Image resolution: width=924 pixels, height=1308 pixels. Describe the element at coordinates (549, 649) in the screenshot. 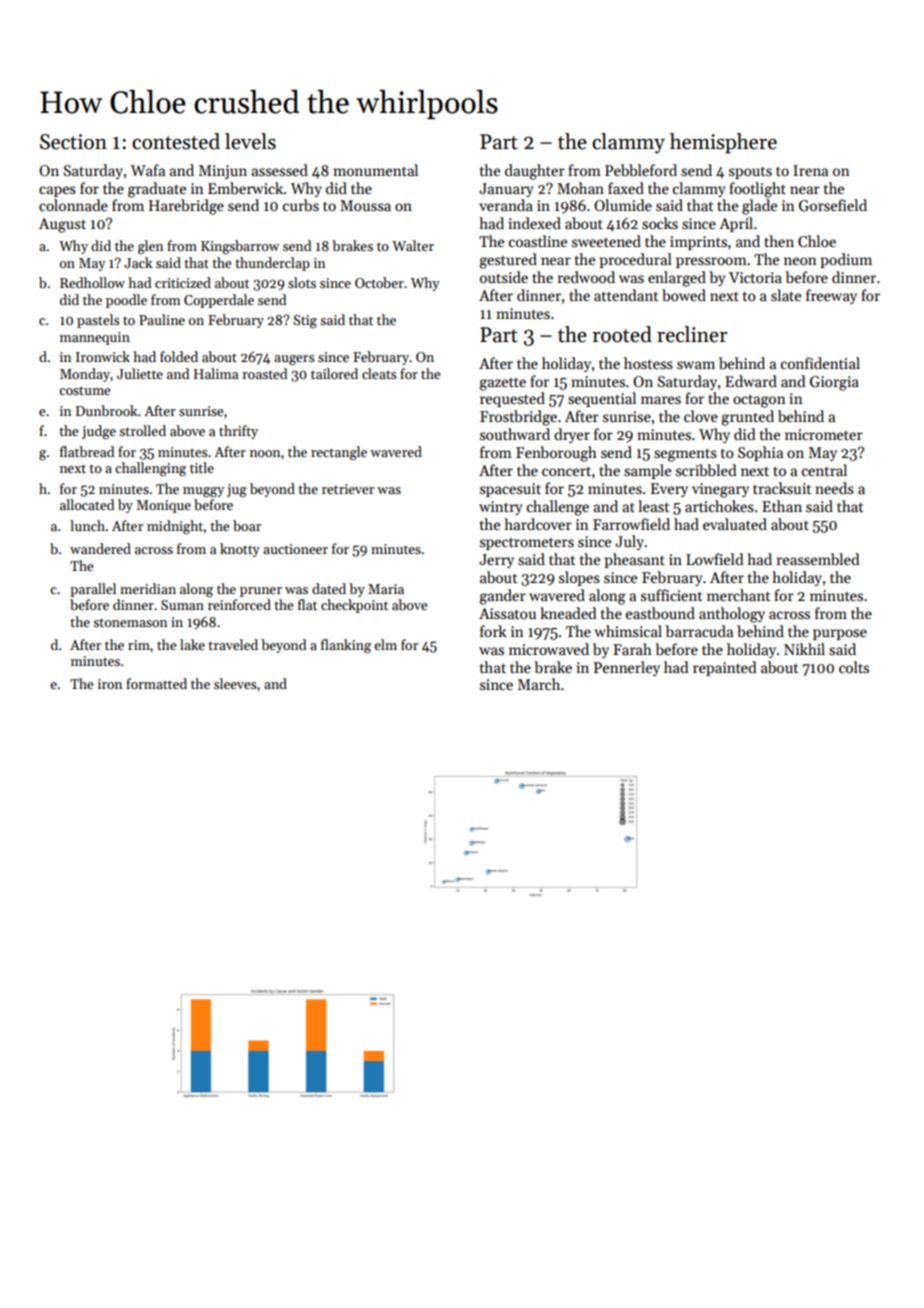

I see `microwaved` at that location.
